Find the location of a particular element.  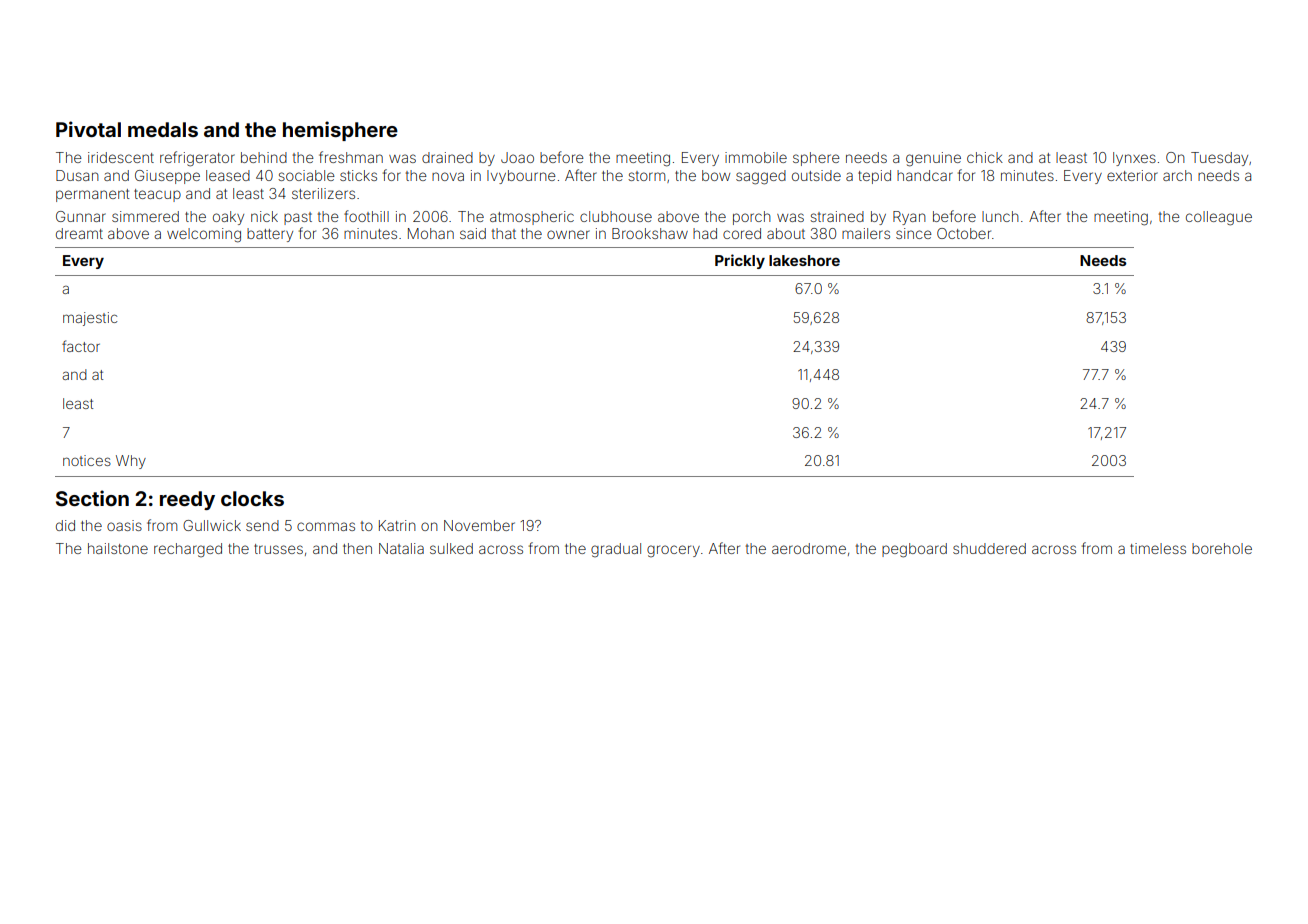

lakeshore is located at coordinates (804, 260).
